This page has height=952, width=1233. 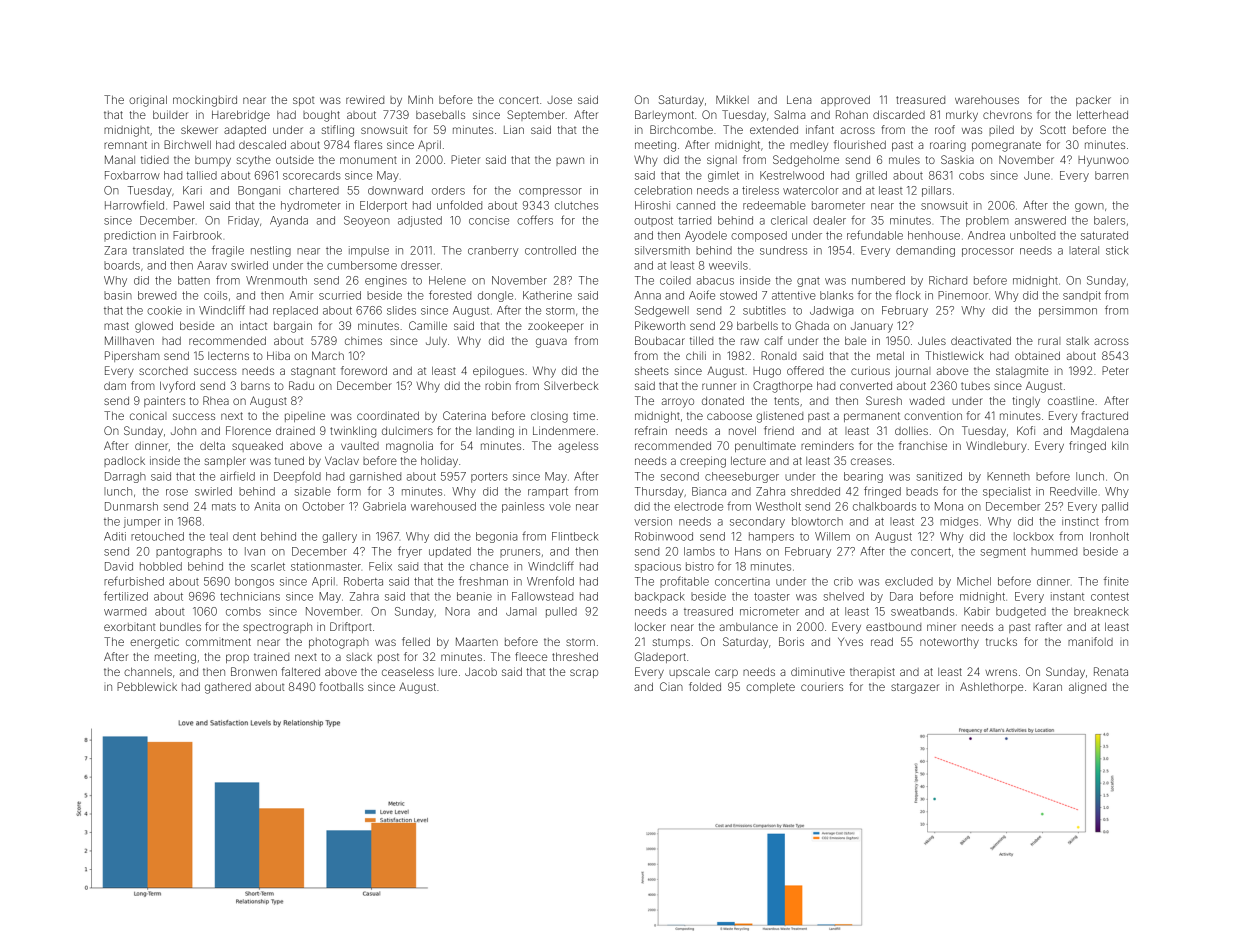 I want to click on orders, so click(x=448, y=190).
